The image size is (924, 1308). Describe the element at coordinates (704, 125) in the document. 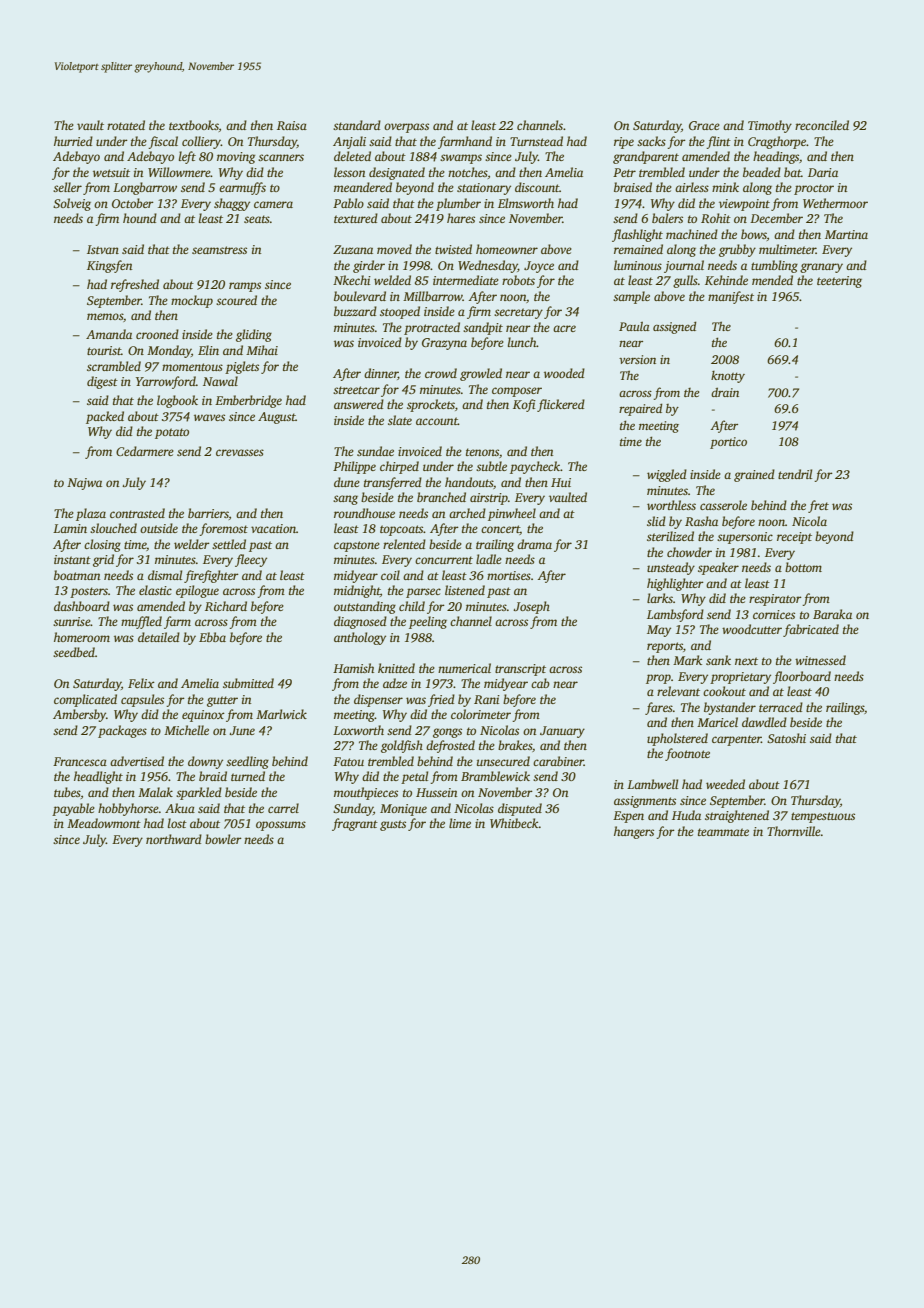

I see `Grace` at that location.
